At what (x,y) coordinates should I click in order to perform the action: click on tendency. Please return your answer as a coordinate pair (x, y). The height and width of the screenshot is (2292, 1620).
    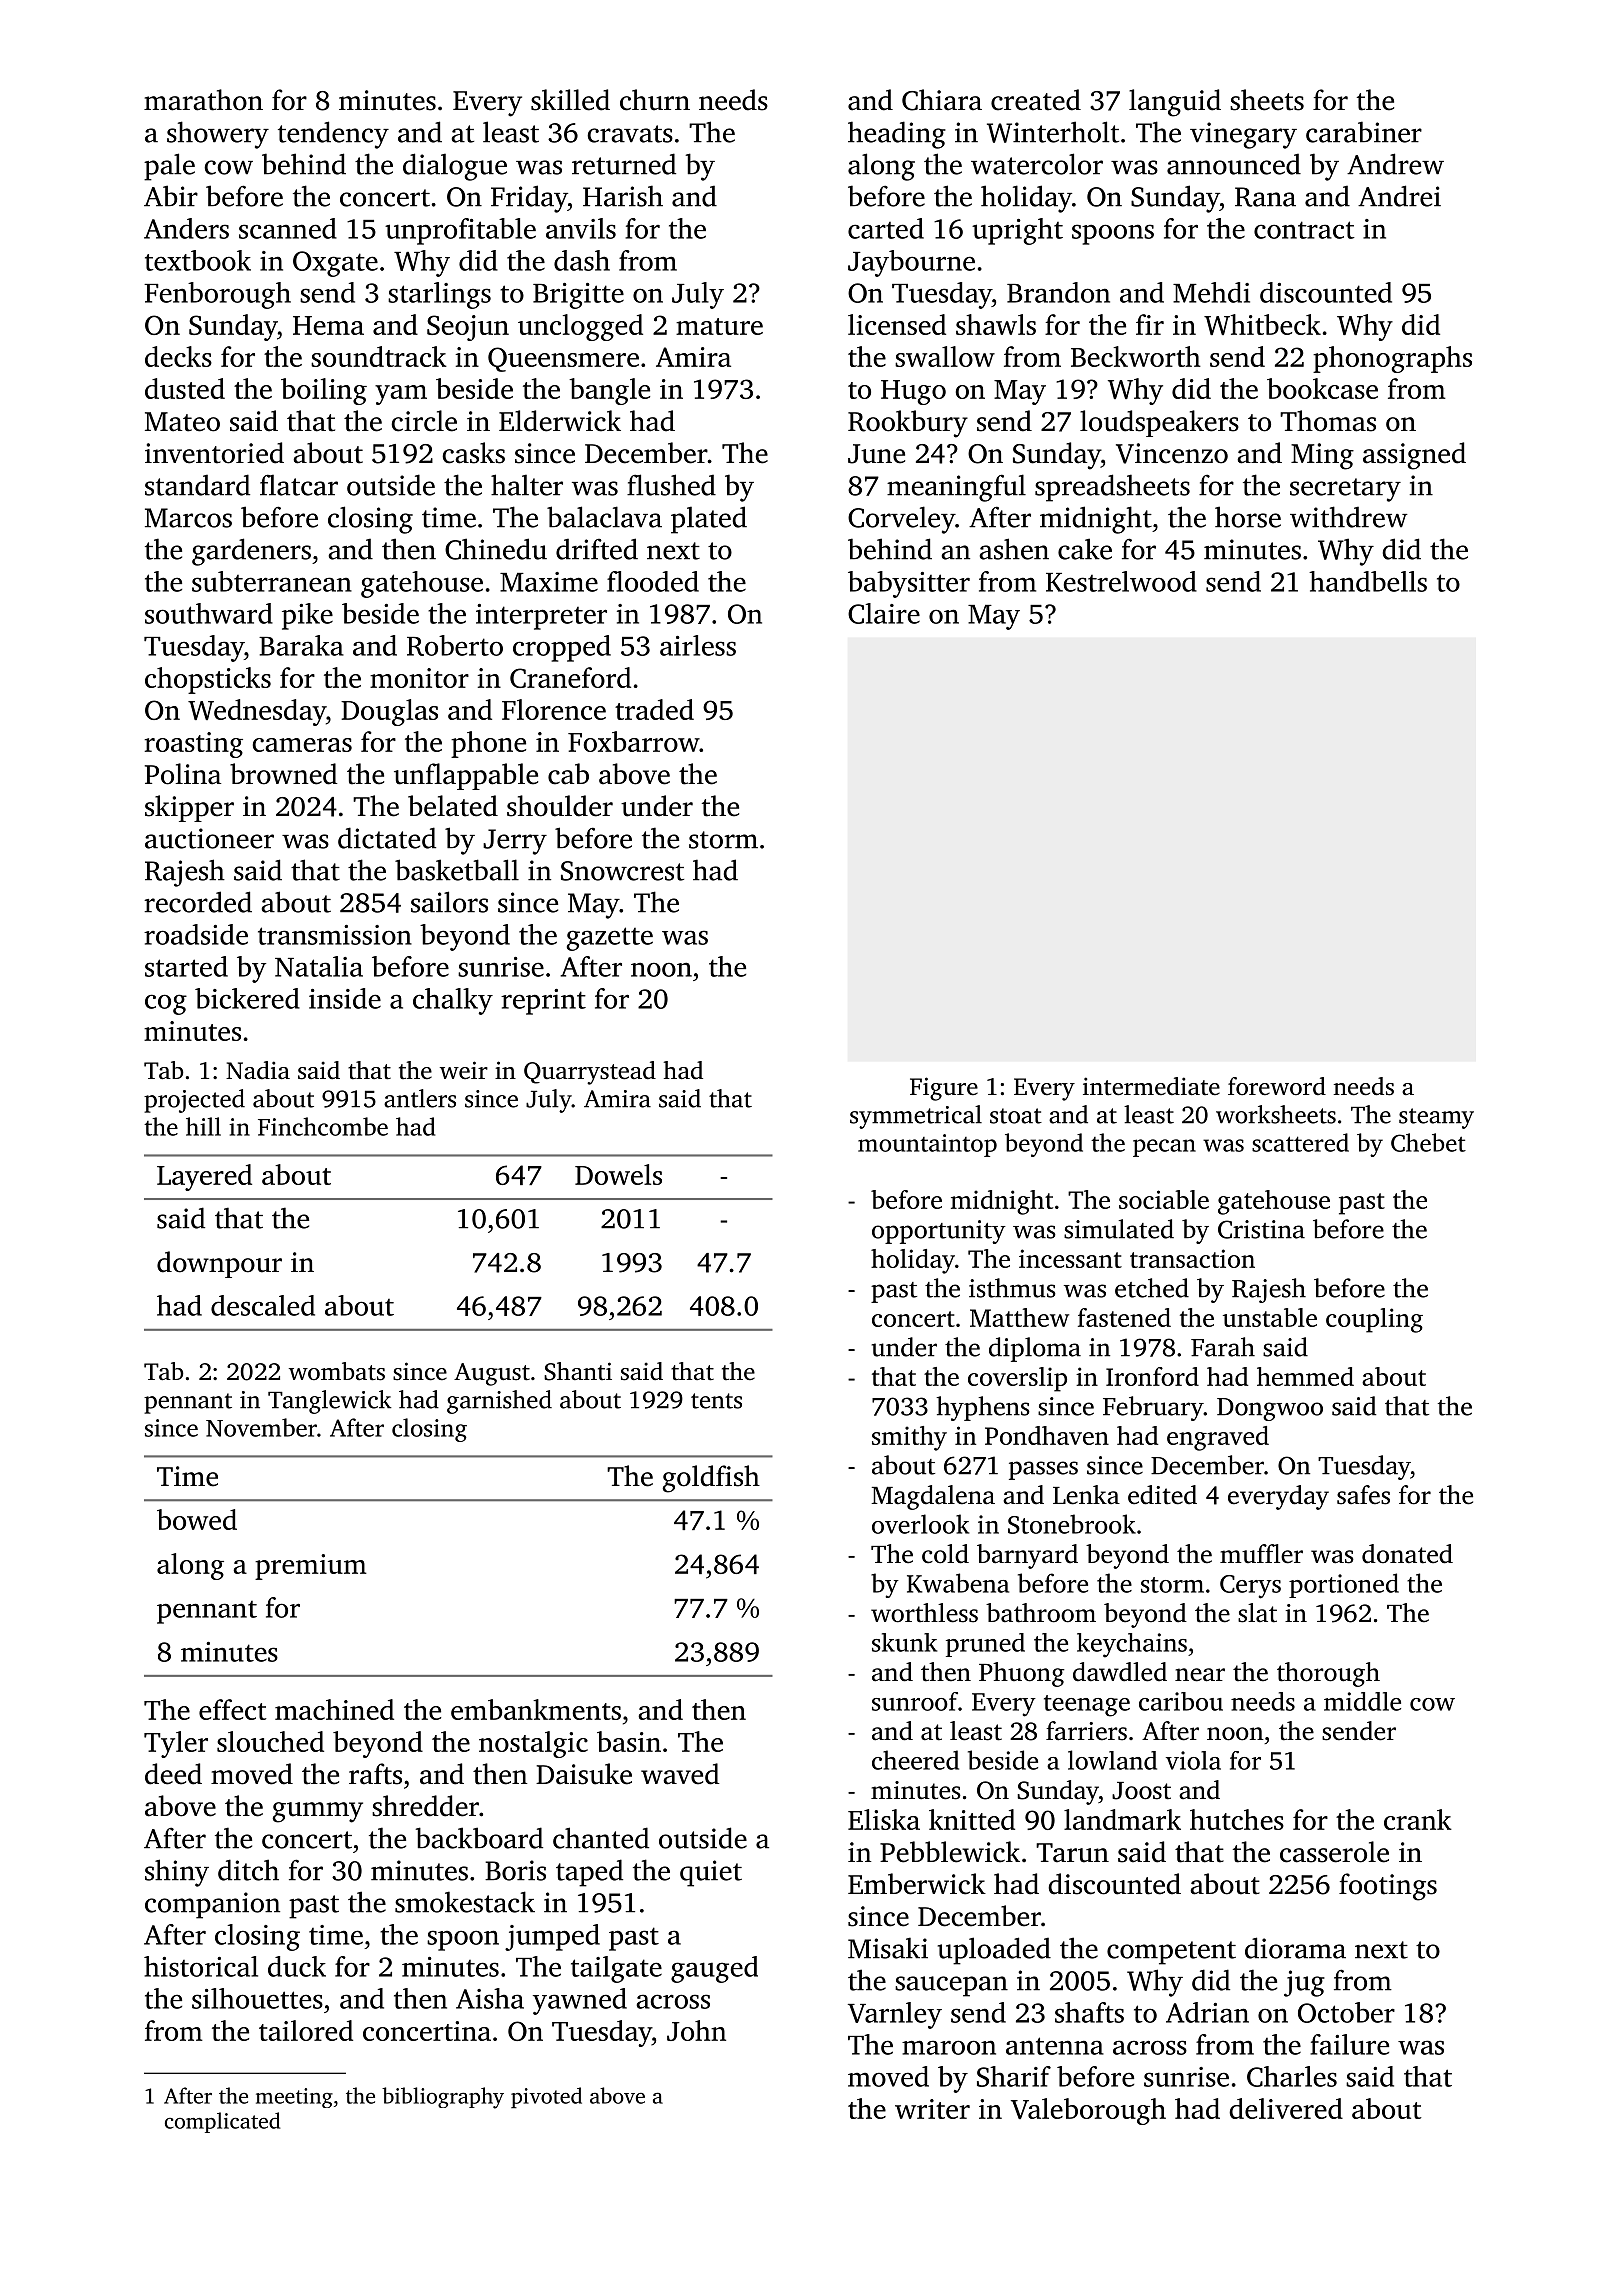
    Looking at the image, I should click on (333, 135).
